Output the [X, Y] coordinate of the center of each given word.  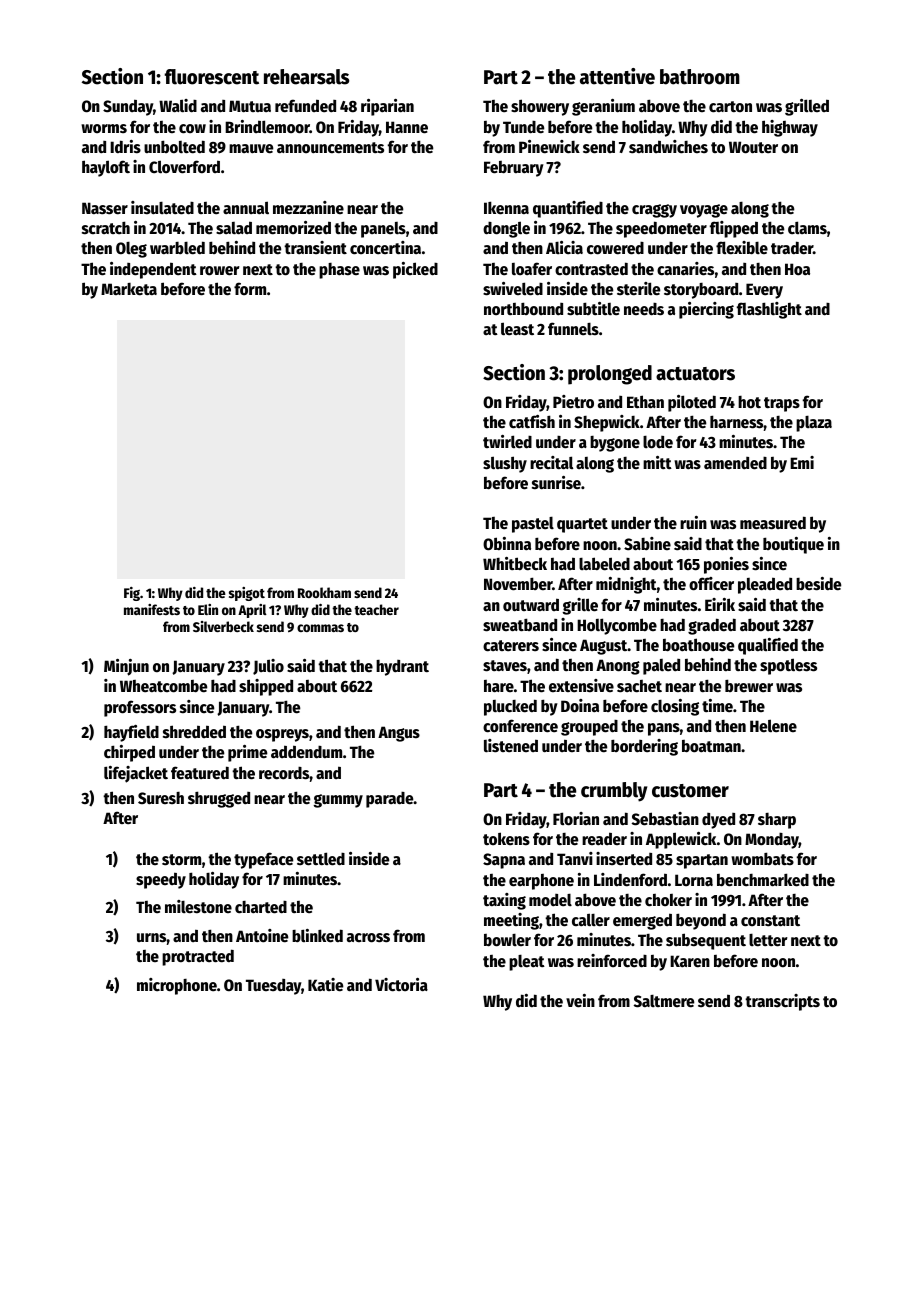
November [518, 584]
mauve [251, 149]
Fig [132, 594]
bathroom [700, 77]
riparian [387, 107]
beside [818, 584]
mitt [657, 462]
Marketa [129, 289]
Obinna [507, 544]
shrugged [219, 799]
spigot [247, 594]
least [517, 329]
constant [770, 921]
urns [152, 938]
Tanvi [575, 859]
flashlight [769, 310]
